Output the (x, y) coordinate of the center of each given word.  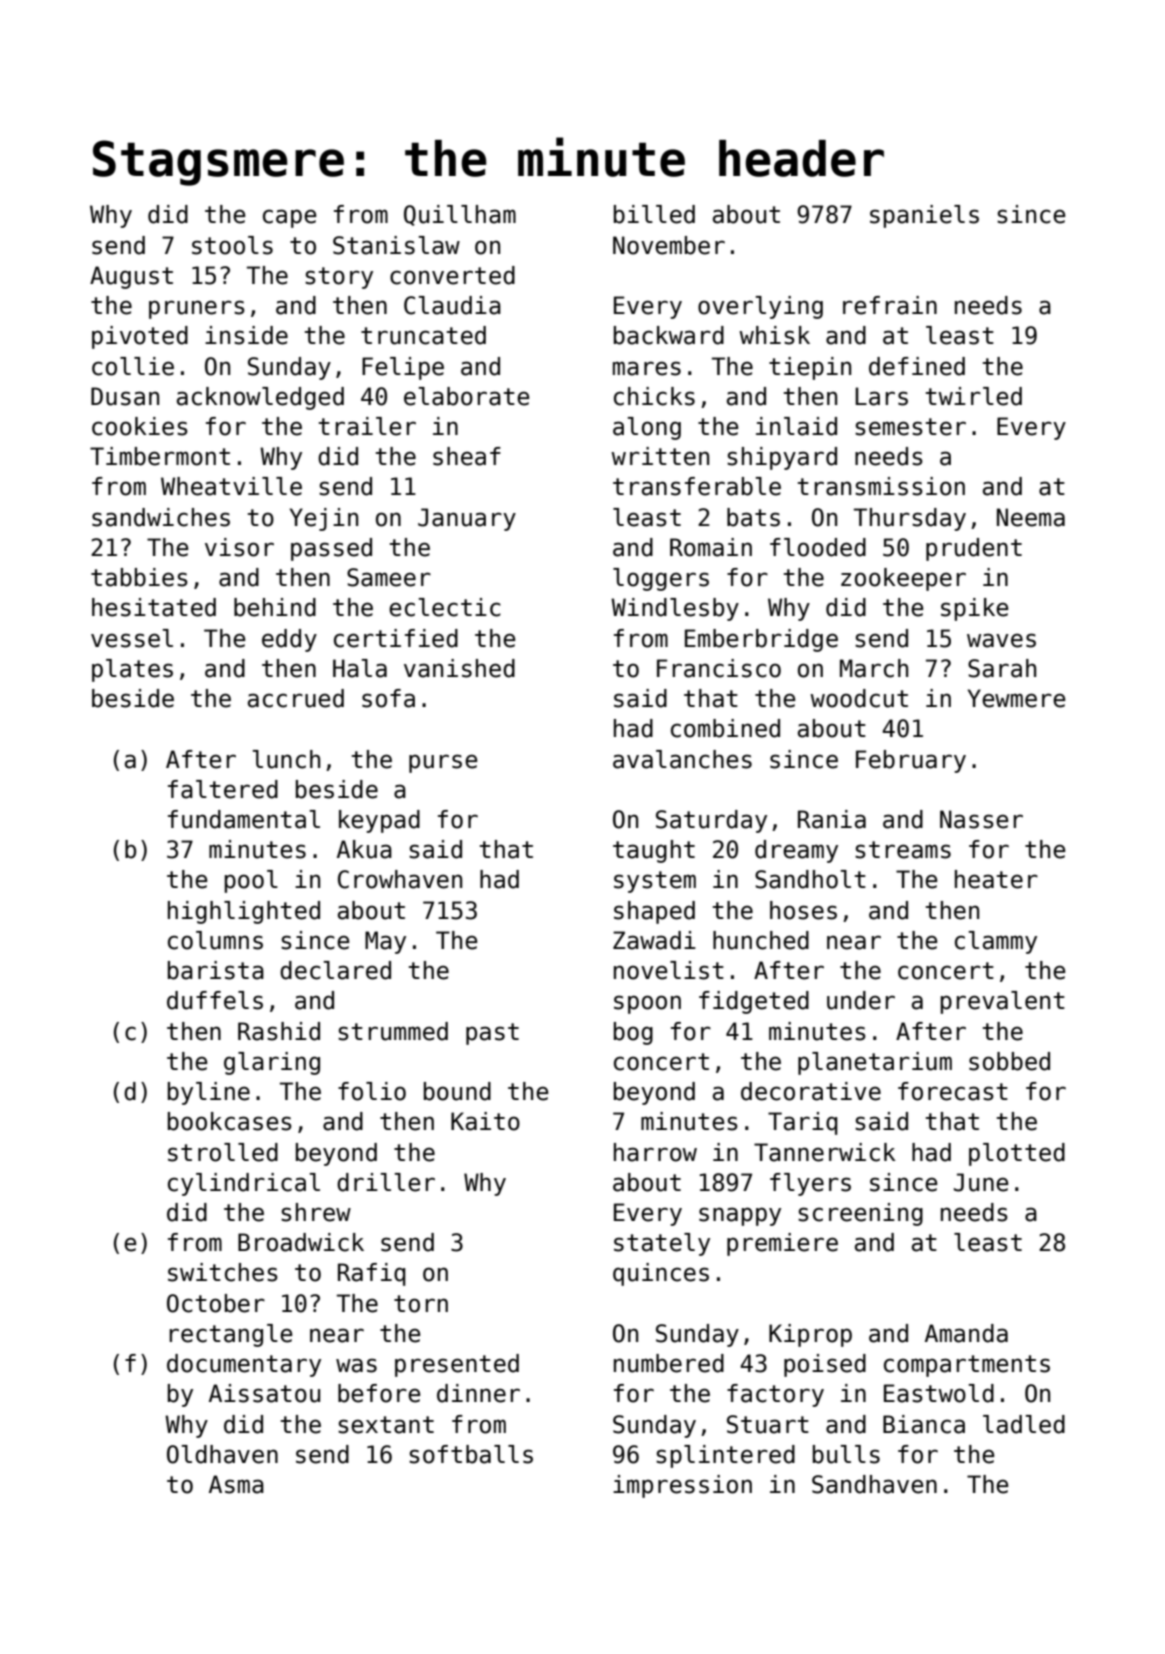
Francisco (719, 668)
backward (669, 335)
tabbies (139, 577)
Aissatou (264, 1393)
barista (216, 970)
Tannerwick (825, 1152)
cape (289, 218)
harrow (655, 1152)
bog (633, 1033)
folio (372, 1091)
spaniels (924, 216)
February (911, 761)
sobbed (1009, 1061)
